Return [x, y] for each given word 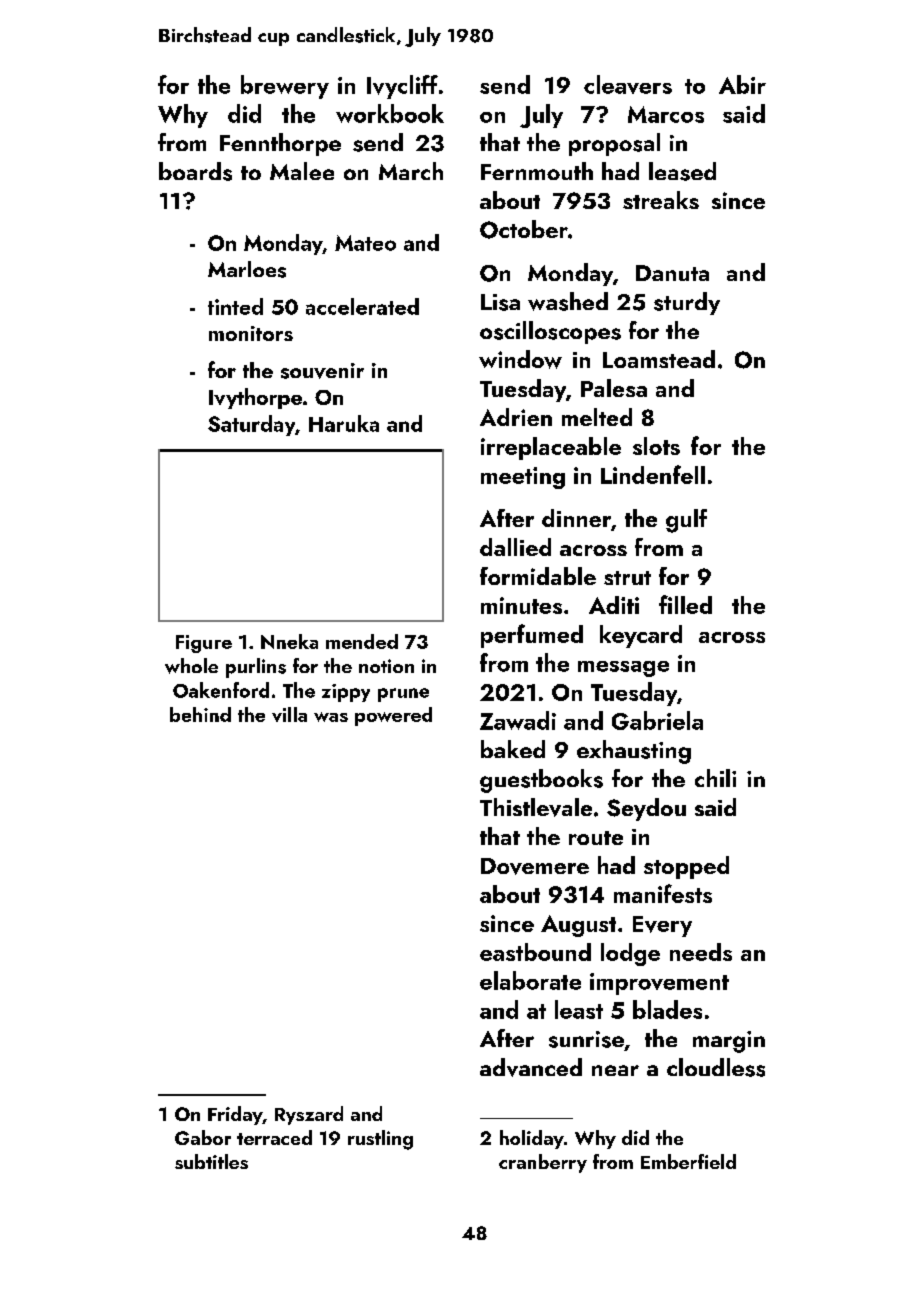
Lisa [500, 302]
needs [701, 952]
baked [513, 749]
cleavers [628, 84]
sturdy [687, 303]
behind [200, 714]
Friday [235, 1115]
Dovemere [535, 866]
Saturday [251, 425]
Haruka [344, 423]
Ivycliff [402, 87]
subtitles [211, 1161]
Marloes [247, 269]
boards [195, 171]
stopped [686, 867]
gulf [686, 521]
